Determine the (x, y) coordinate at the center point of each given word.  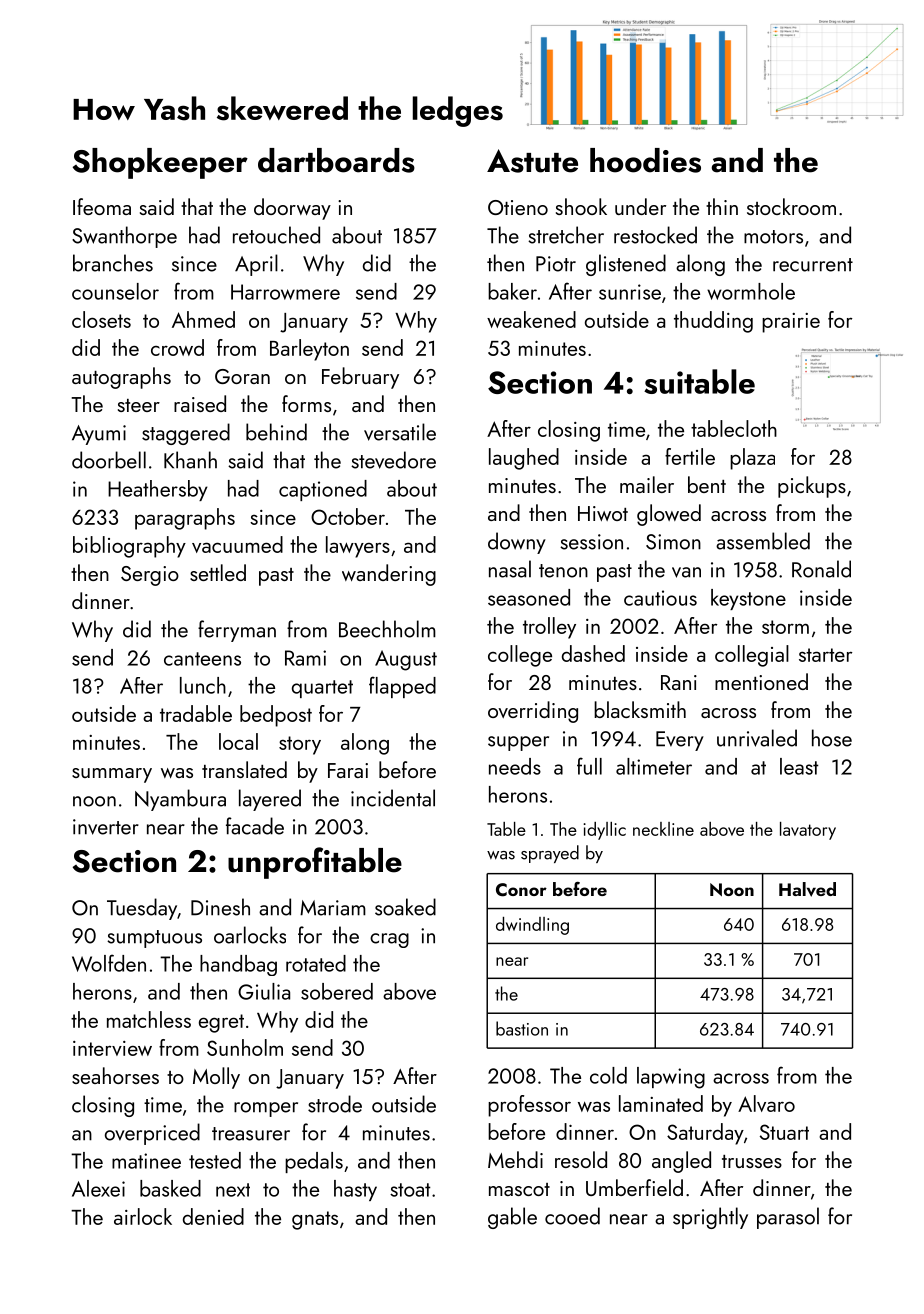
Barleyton (309, 350)
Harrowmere (285, 292)
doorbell (109, 460)
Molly (216, 1078)
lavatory (808, 831)
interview (112, 1048)
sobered (337, 991)
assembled (763, 541)
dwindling (532, 926)
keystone (748, 599)
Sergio (150, 576)
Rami (305, 658)
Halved (807, 889)
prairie (791, 323)
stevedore (393, 460)
